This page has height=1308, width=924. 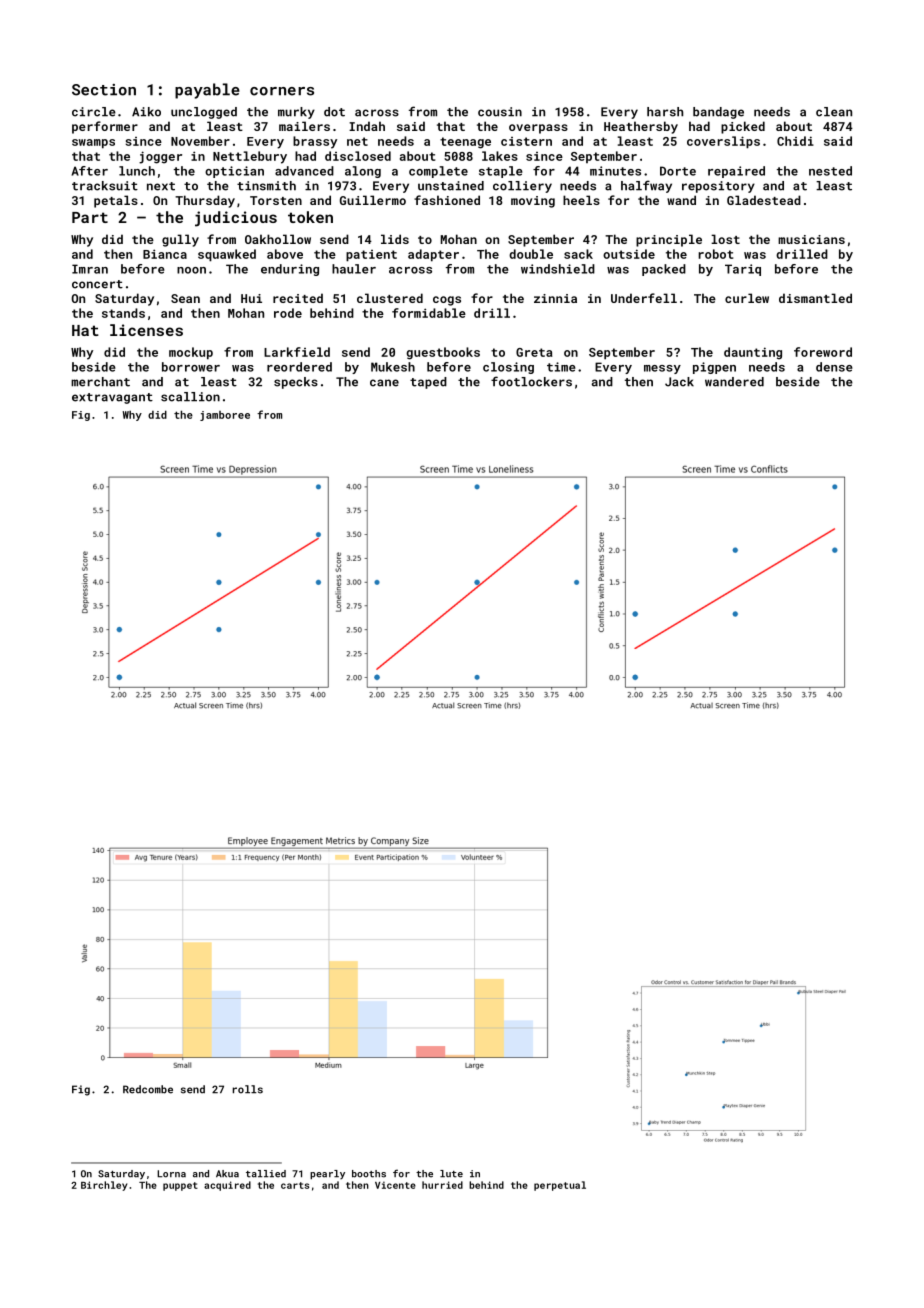 I want to click on Jack, so click(x=679, y=382).
